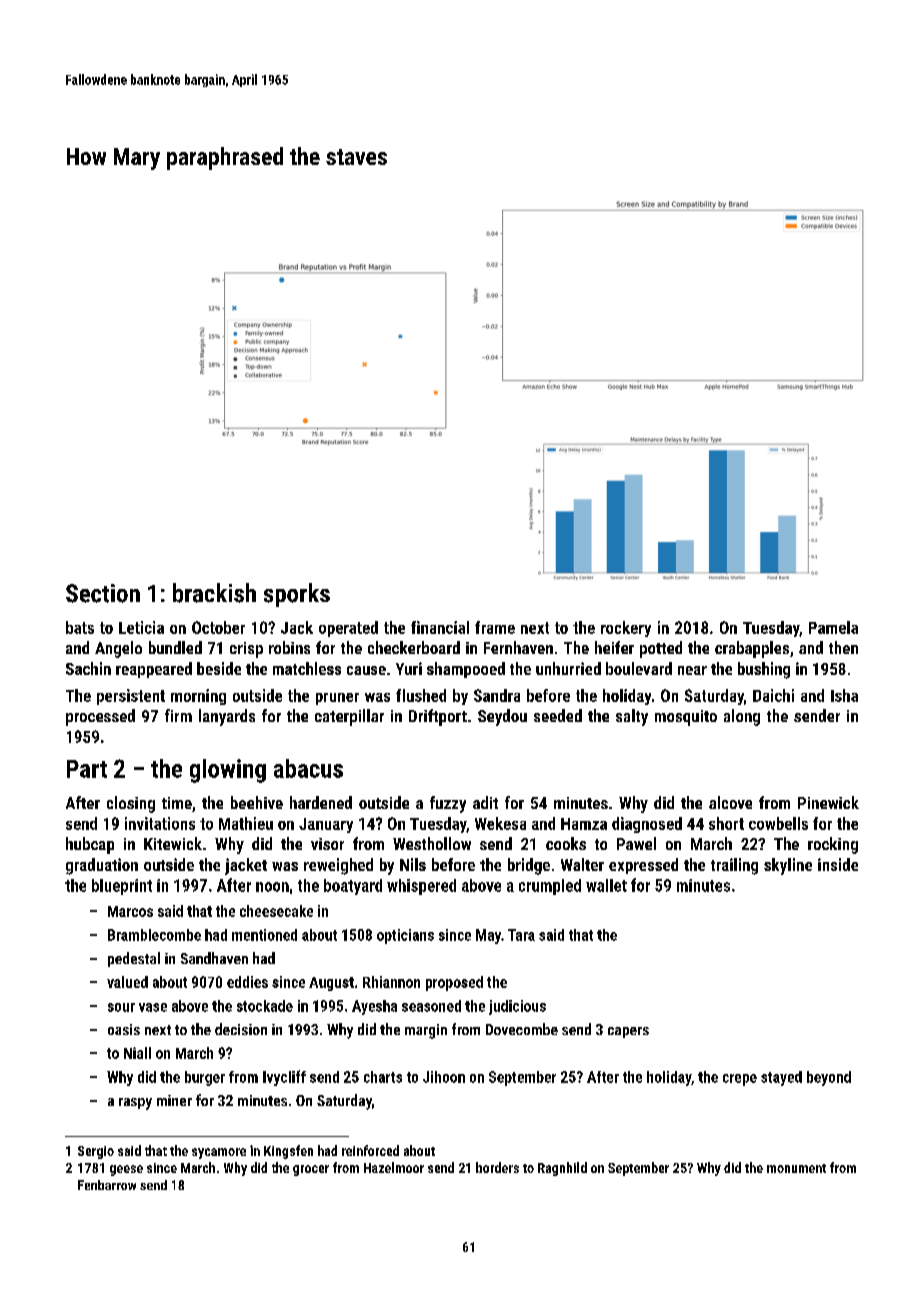 The width and height of the image is (924, 1314). What do you see at coordinates (107, 1185) in the image?
I see `Fenbarrow` at bounding box center [107, 1185].
